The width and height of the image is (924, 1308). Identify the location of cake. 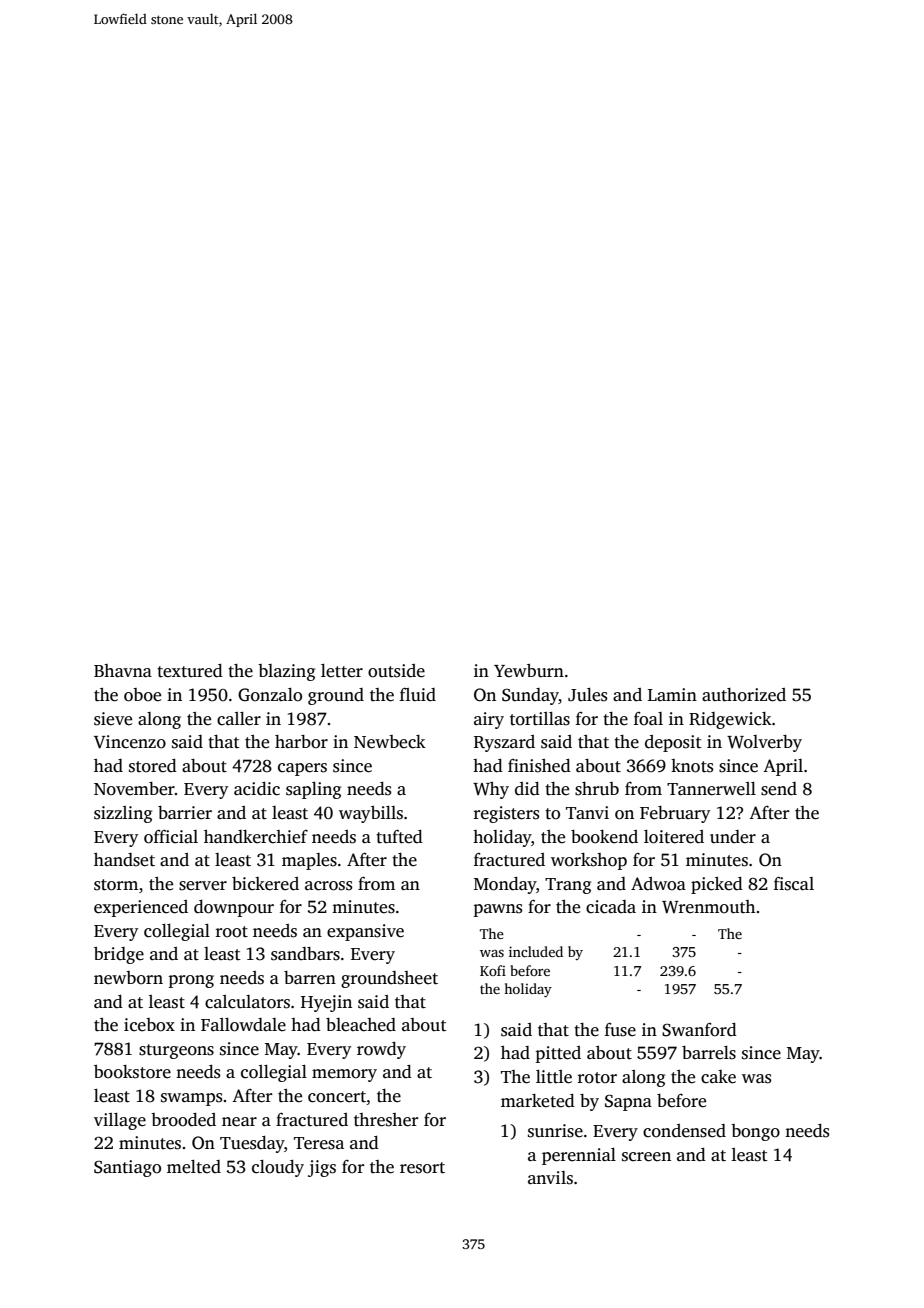
(718, 1077).
